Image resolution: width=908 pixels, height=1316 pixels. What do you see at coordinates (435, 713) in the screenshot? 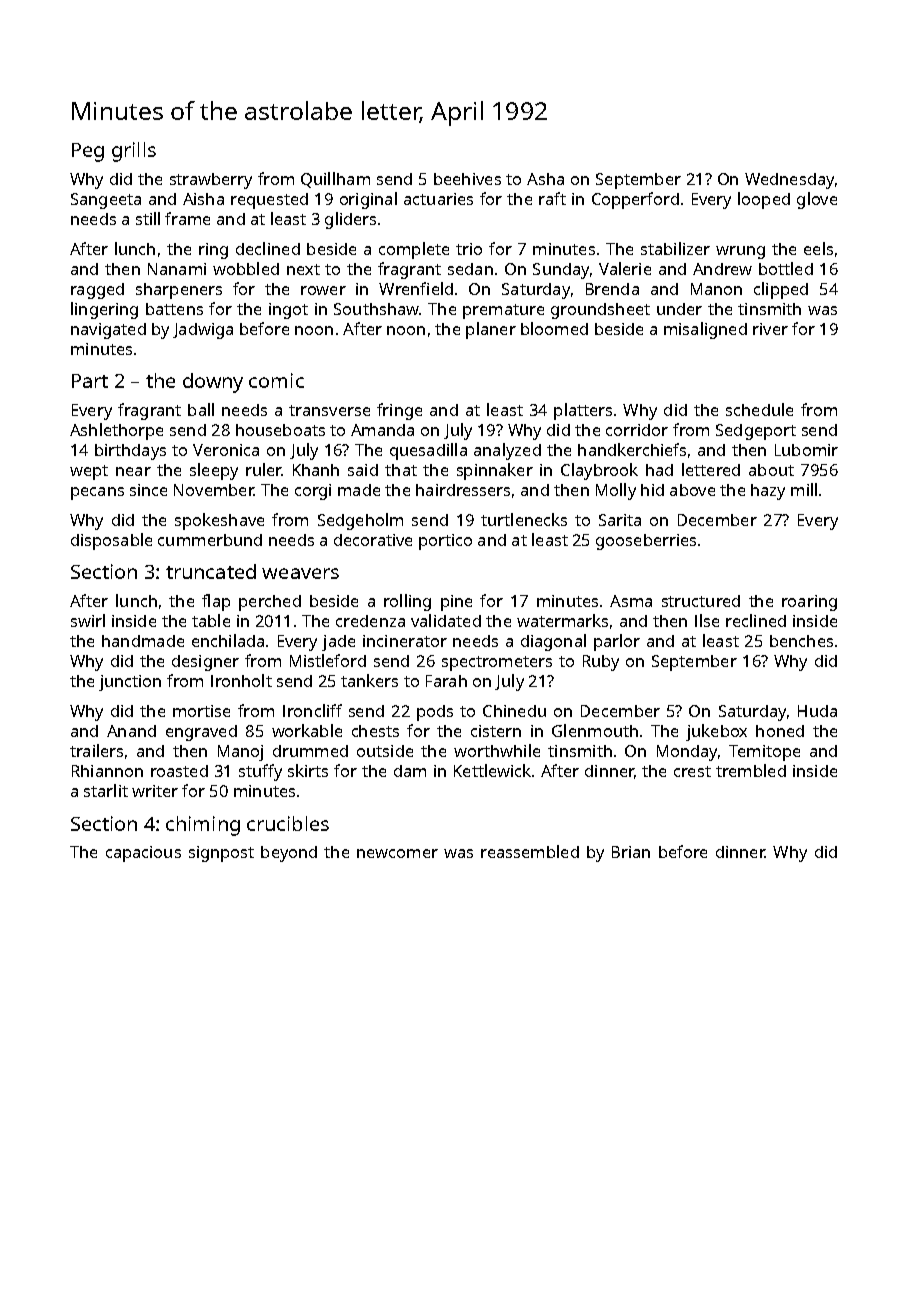
I see `pods` at bounding box center [435, 713].
